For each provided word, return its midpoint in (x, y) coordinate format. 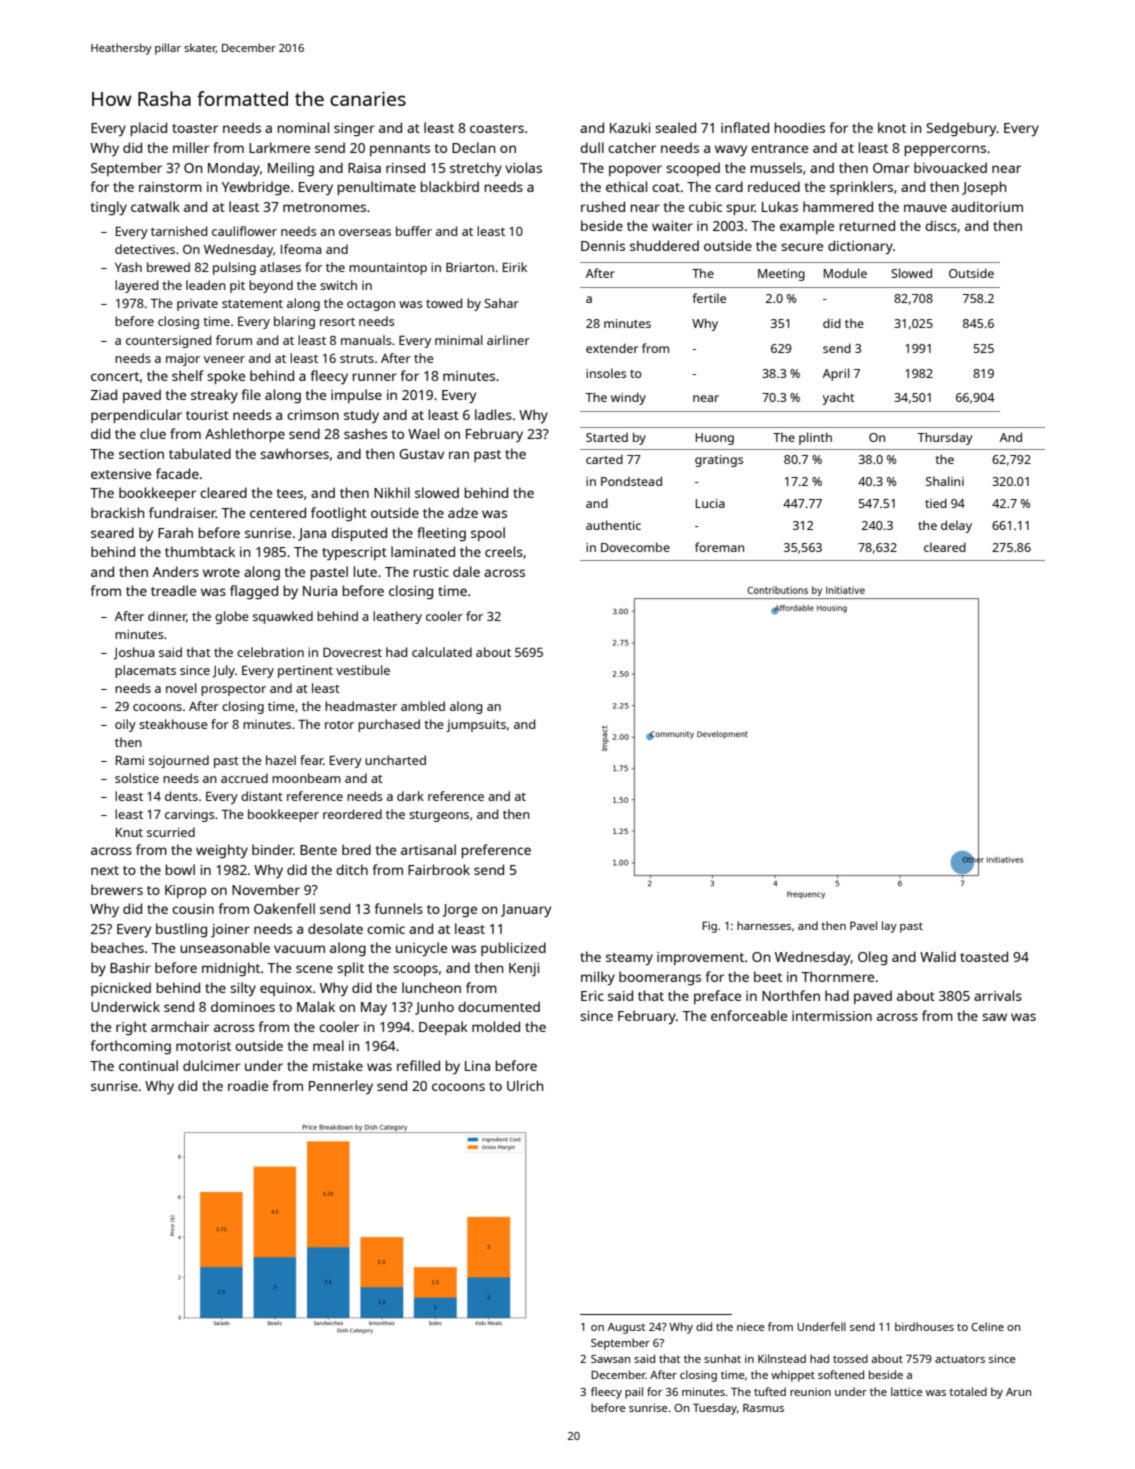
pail (634, 1393)
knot (892, 127)
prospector (233, 690)
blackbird (450, 186)
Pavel (863, 925)
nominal (303, 127)
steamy (629, 959)
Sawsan (610, 1359)
